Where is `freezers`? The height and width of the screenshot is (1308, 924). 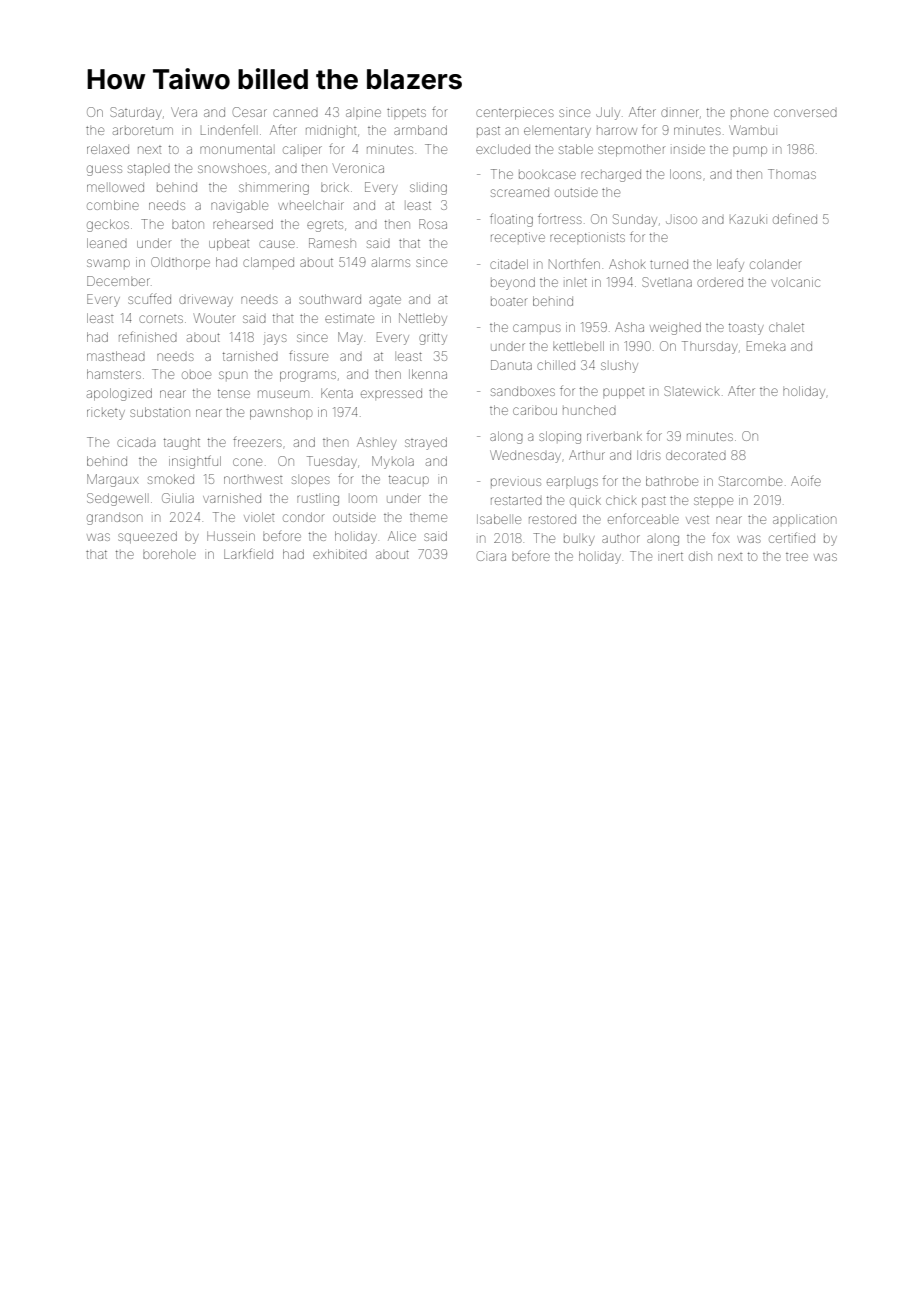
freezers is located at coordinates (257, 442).
